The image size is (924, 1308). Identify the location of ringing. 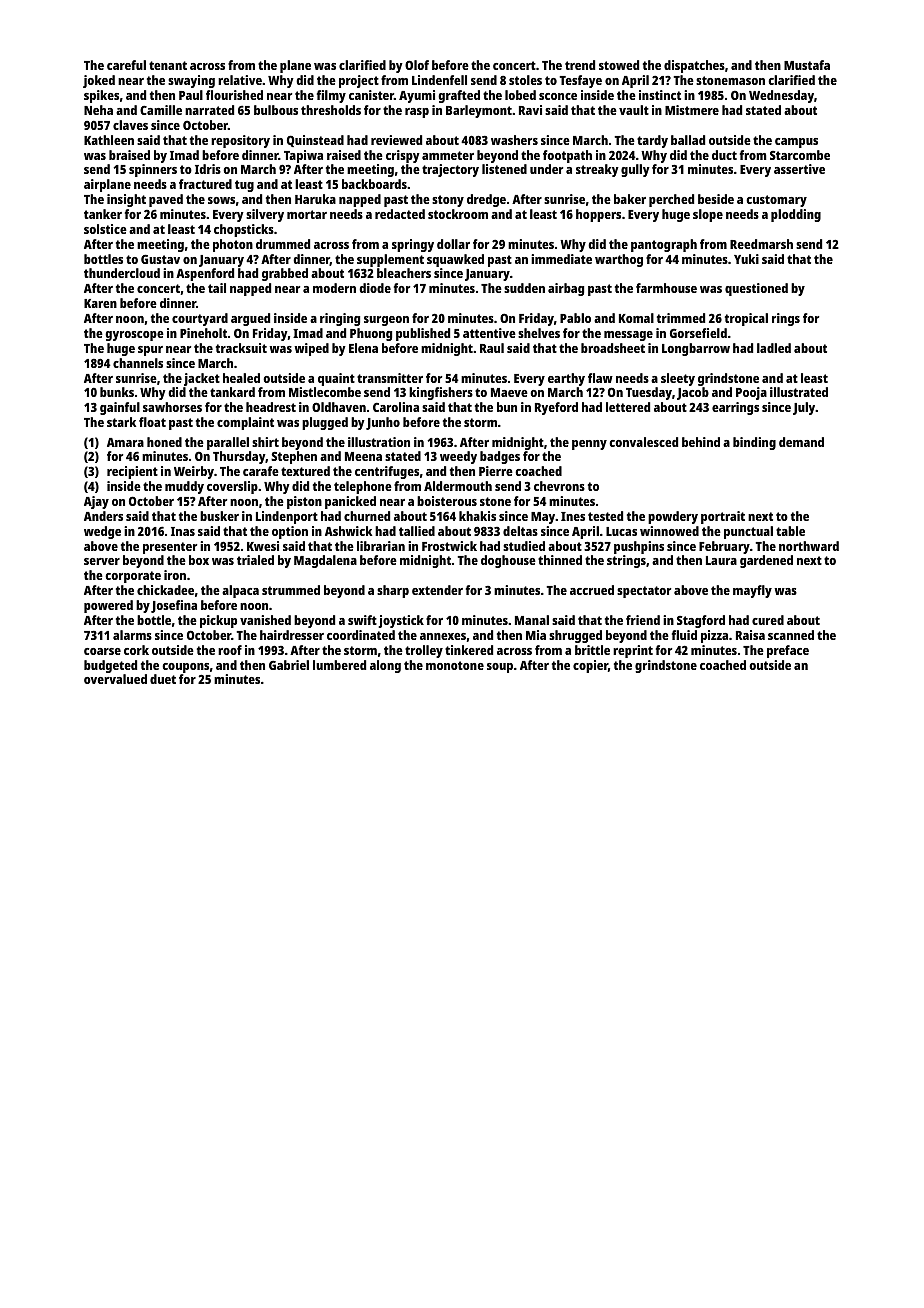
(340, 319).
